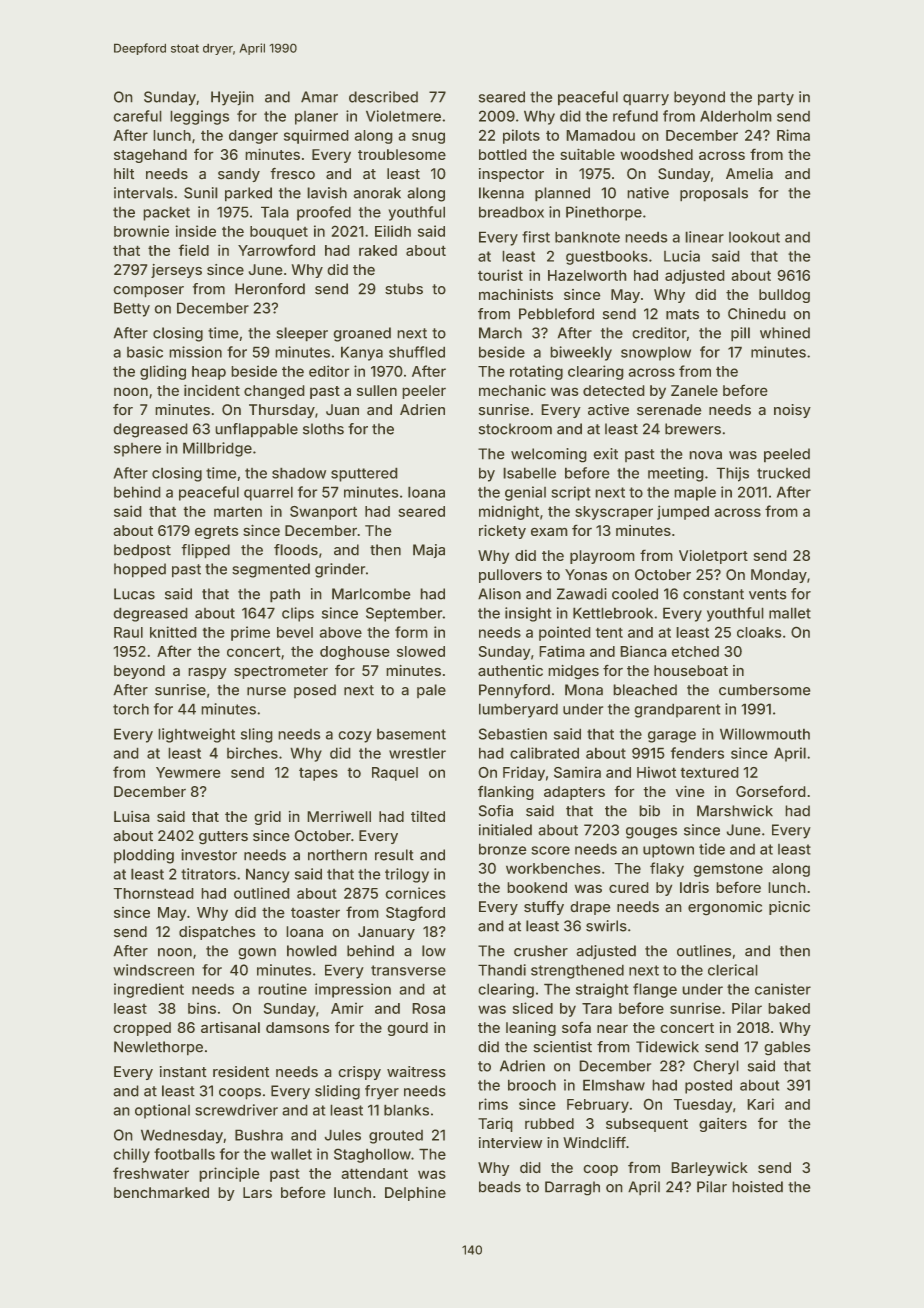 The width and height of the screenshot is (924, 1308). Describe the element at coordinates (393, 231) in the screenshot. I see `Eilidh` at that location.
